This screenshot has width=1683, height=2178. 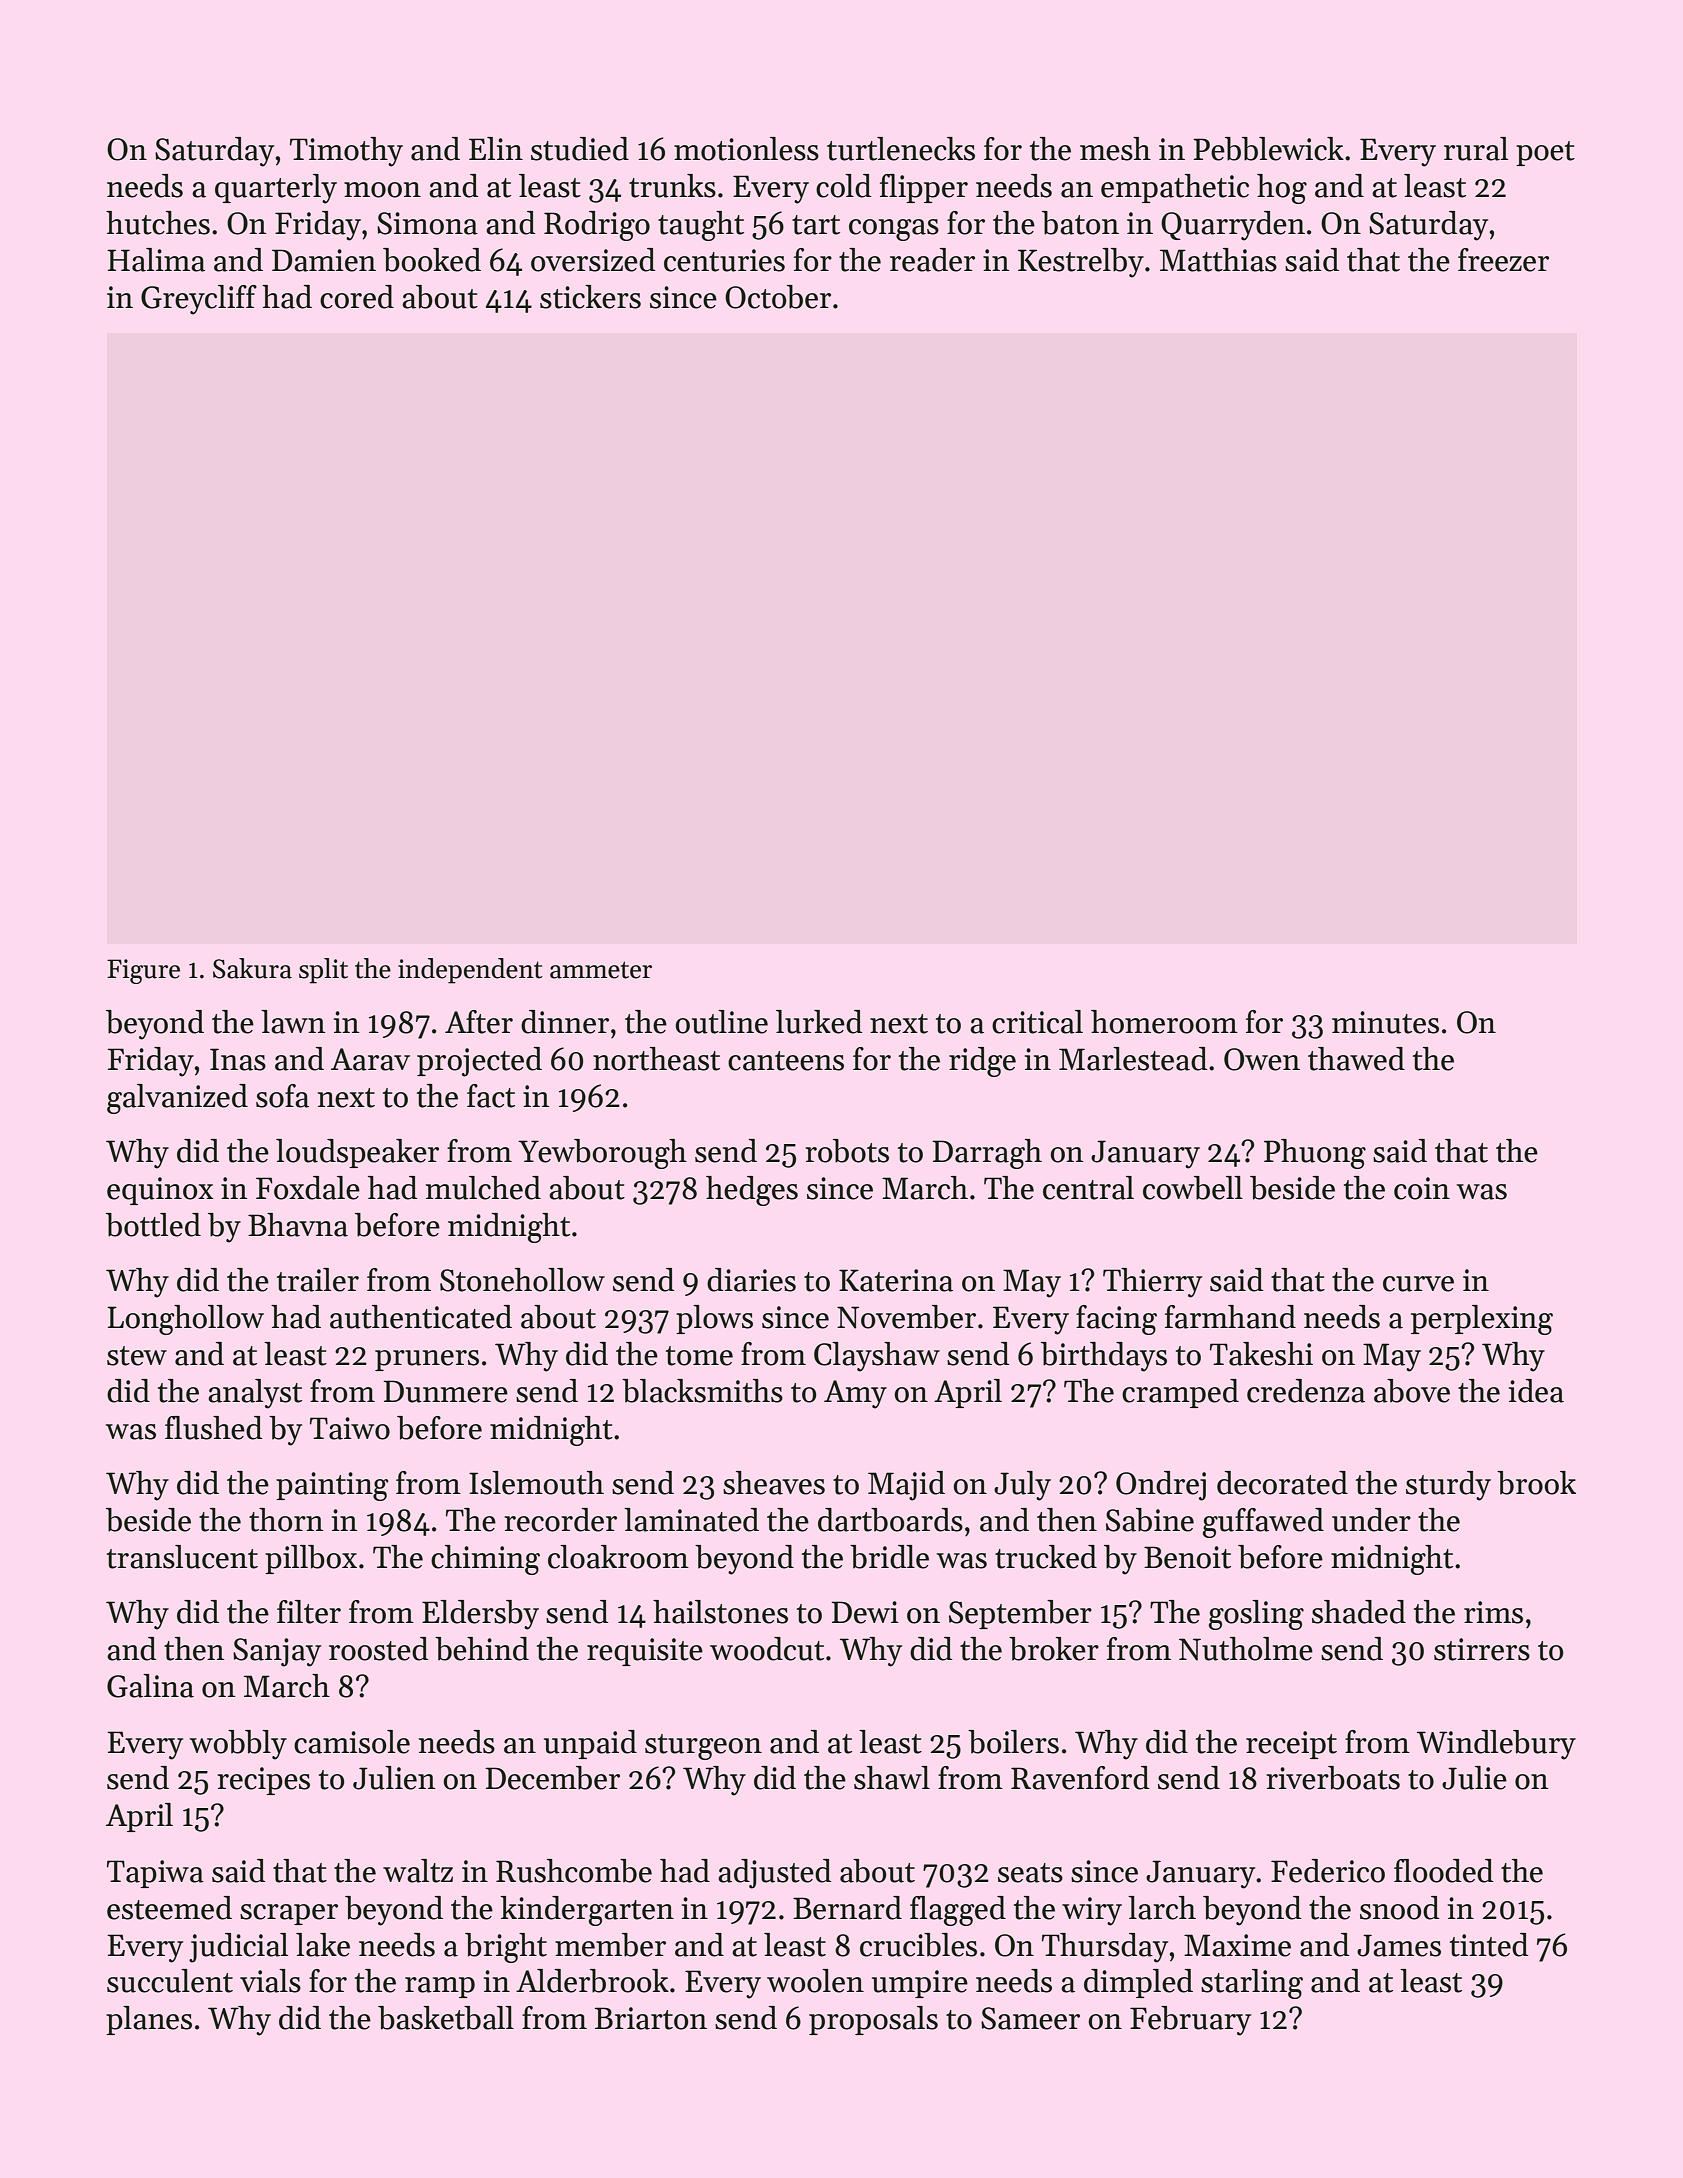 What do you see at coordinates (721, 1022) in the screenshot?
I see `outline` at bounding box center [721, 1022].
